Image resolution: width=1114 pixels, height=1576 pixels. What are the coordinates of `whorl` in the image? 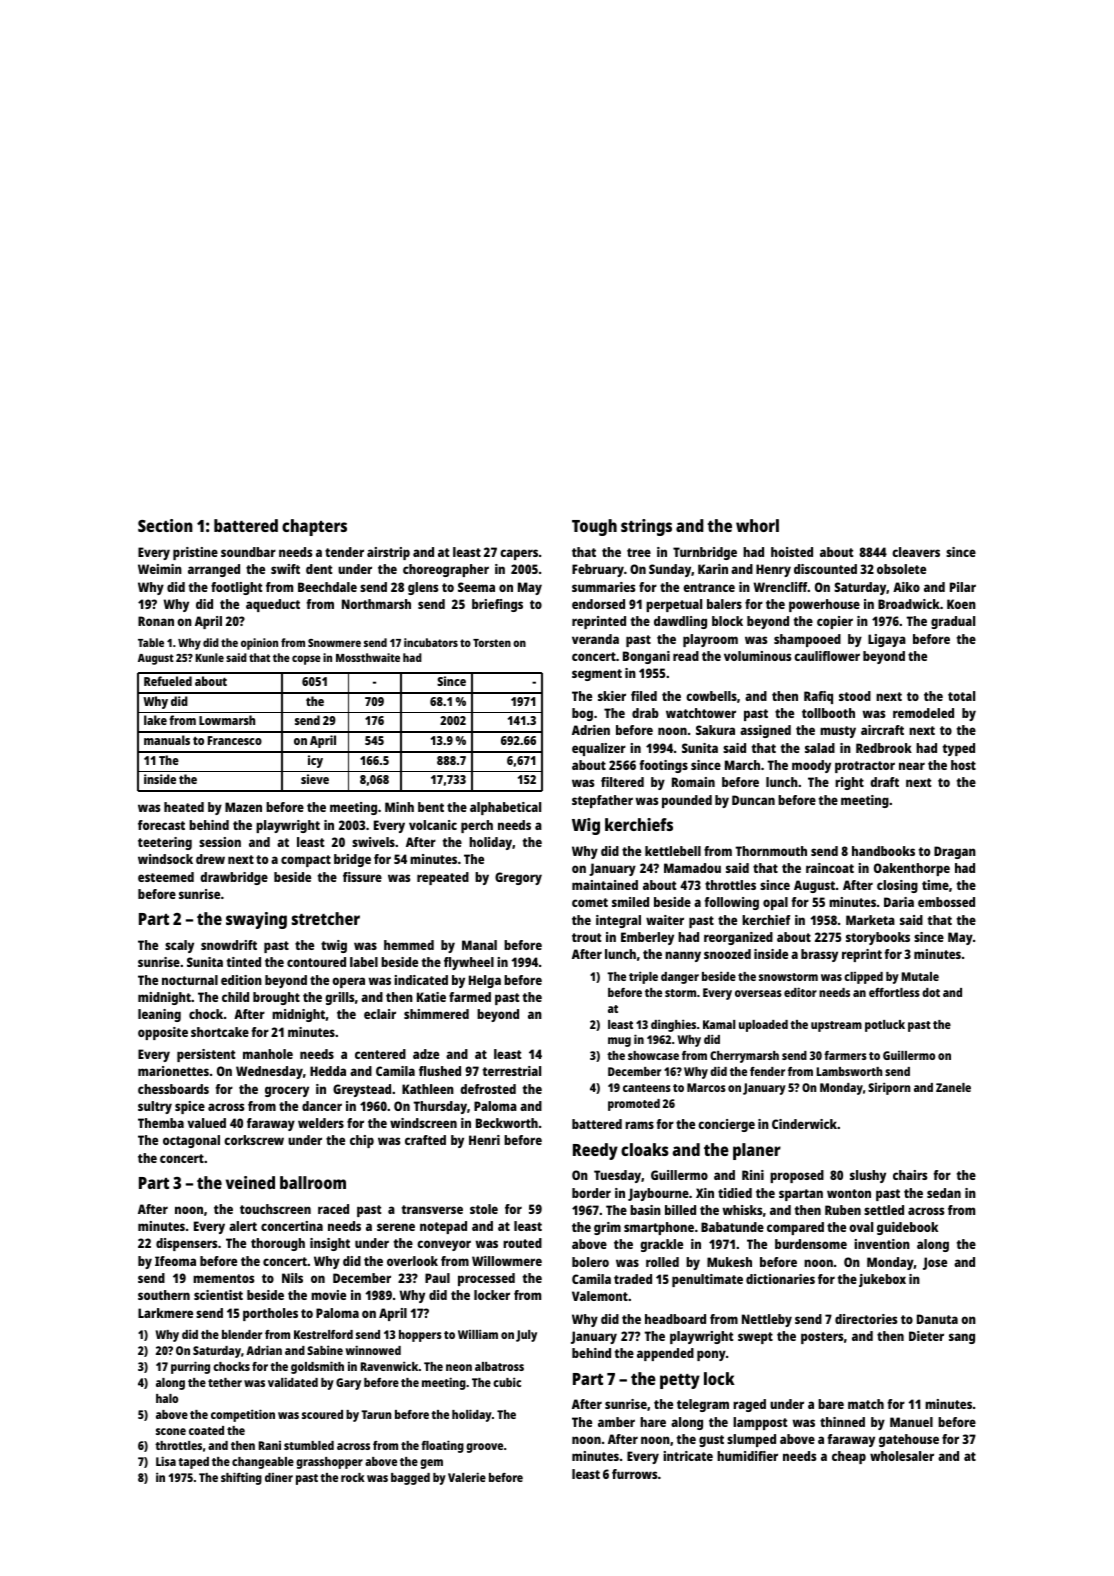 It's located at (757, 525).
